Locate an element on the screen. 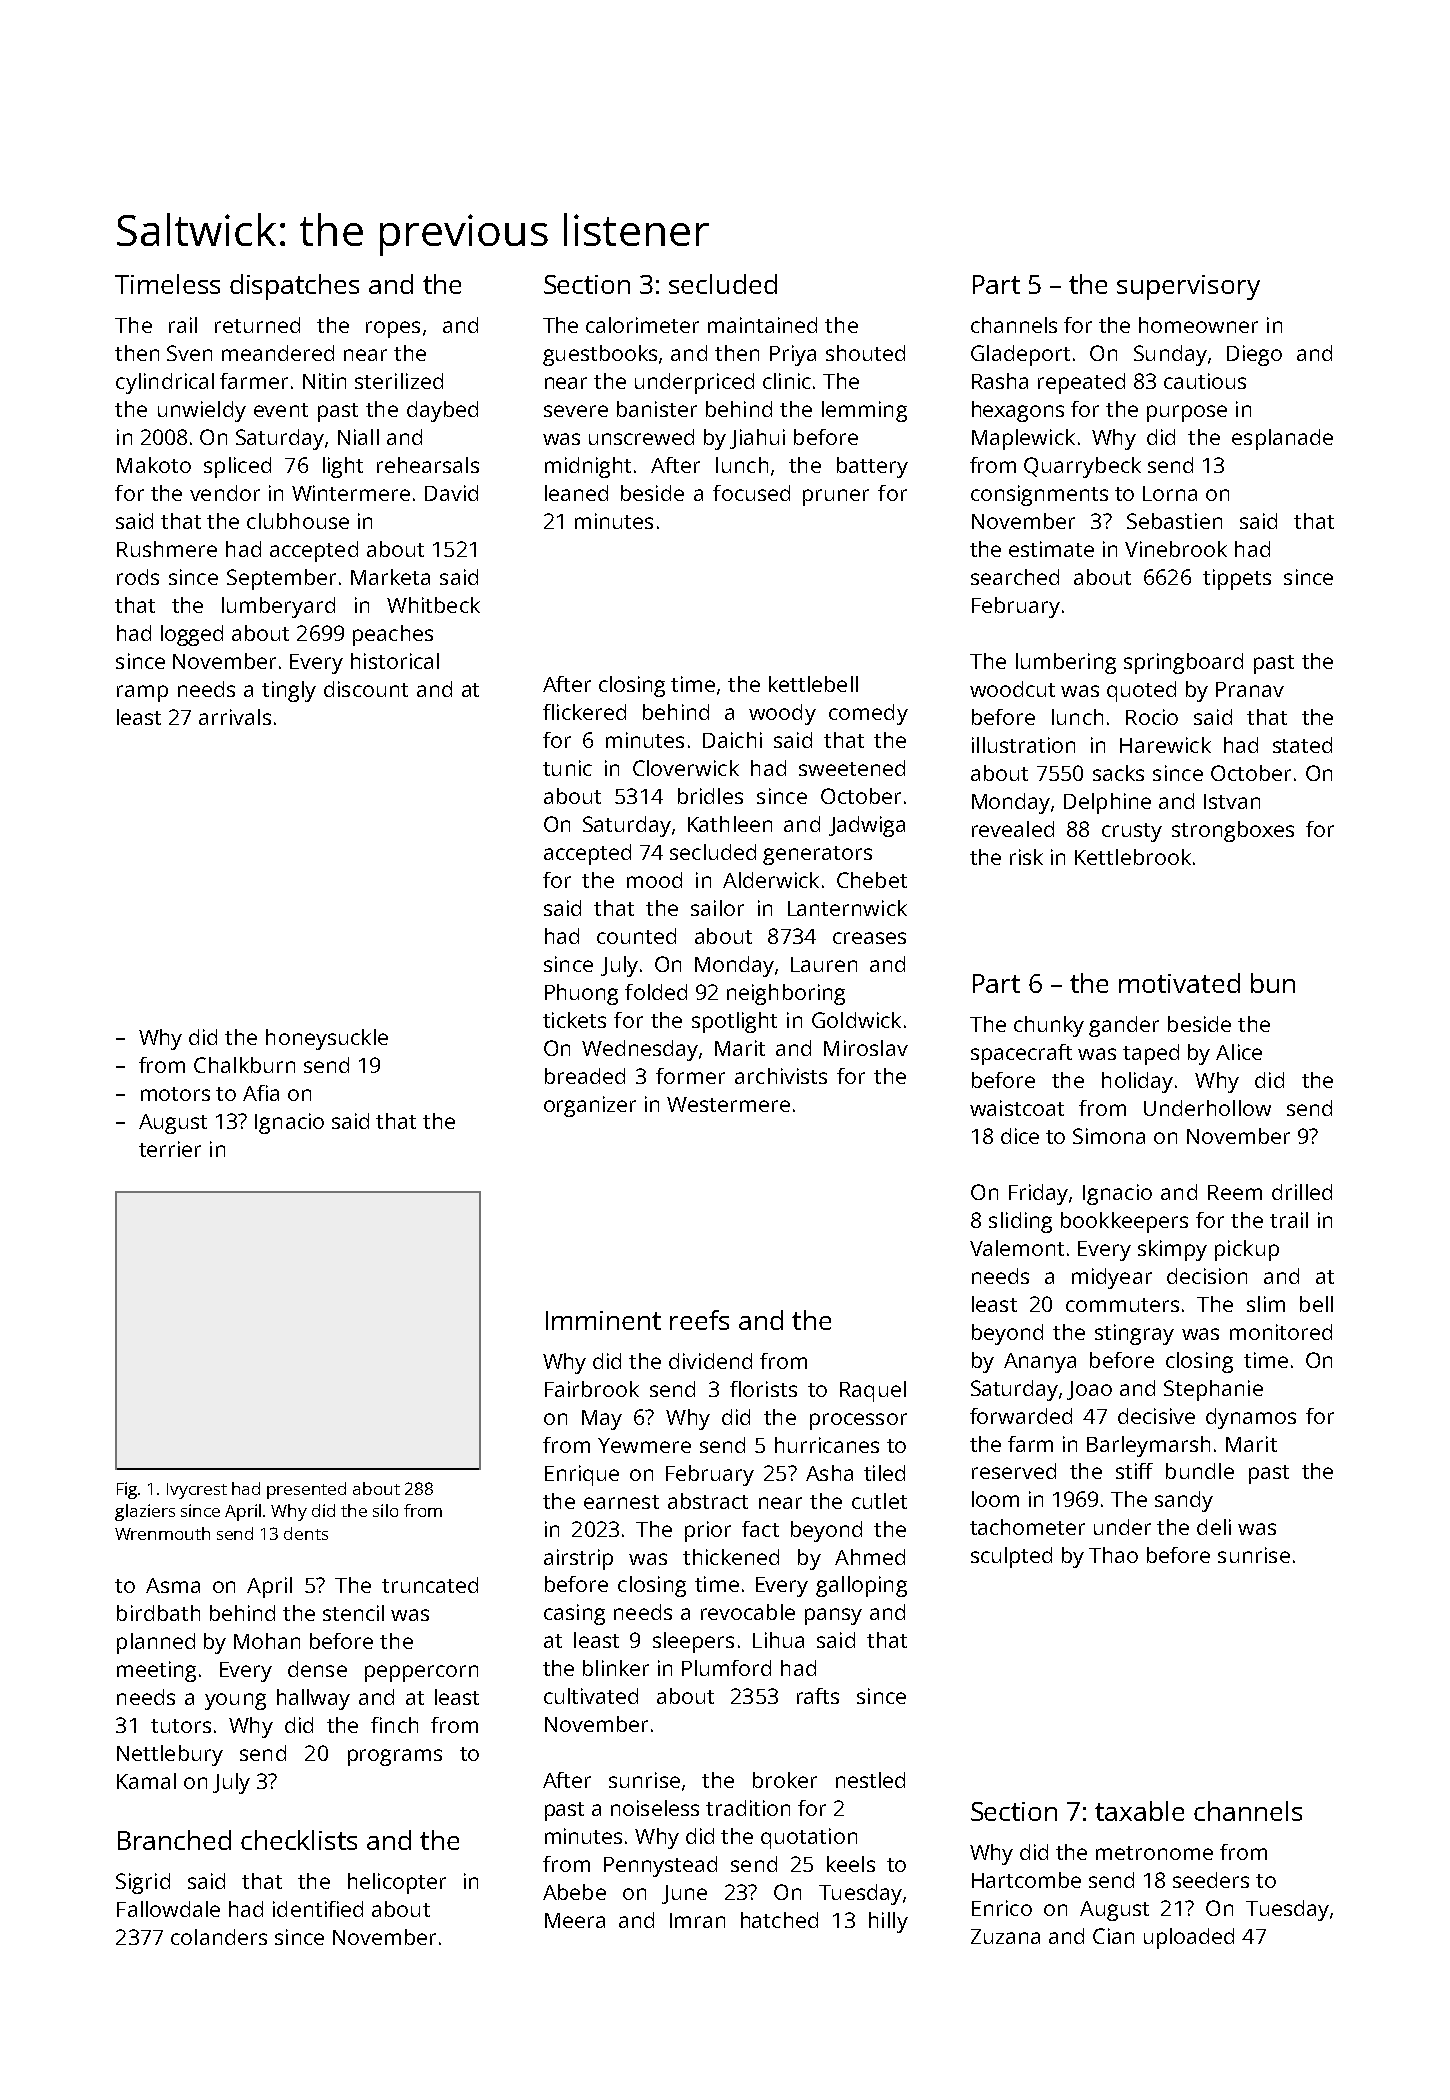 The image size is (1450, 2100). dispatches is located at coordinates (294, 287).
